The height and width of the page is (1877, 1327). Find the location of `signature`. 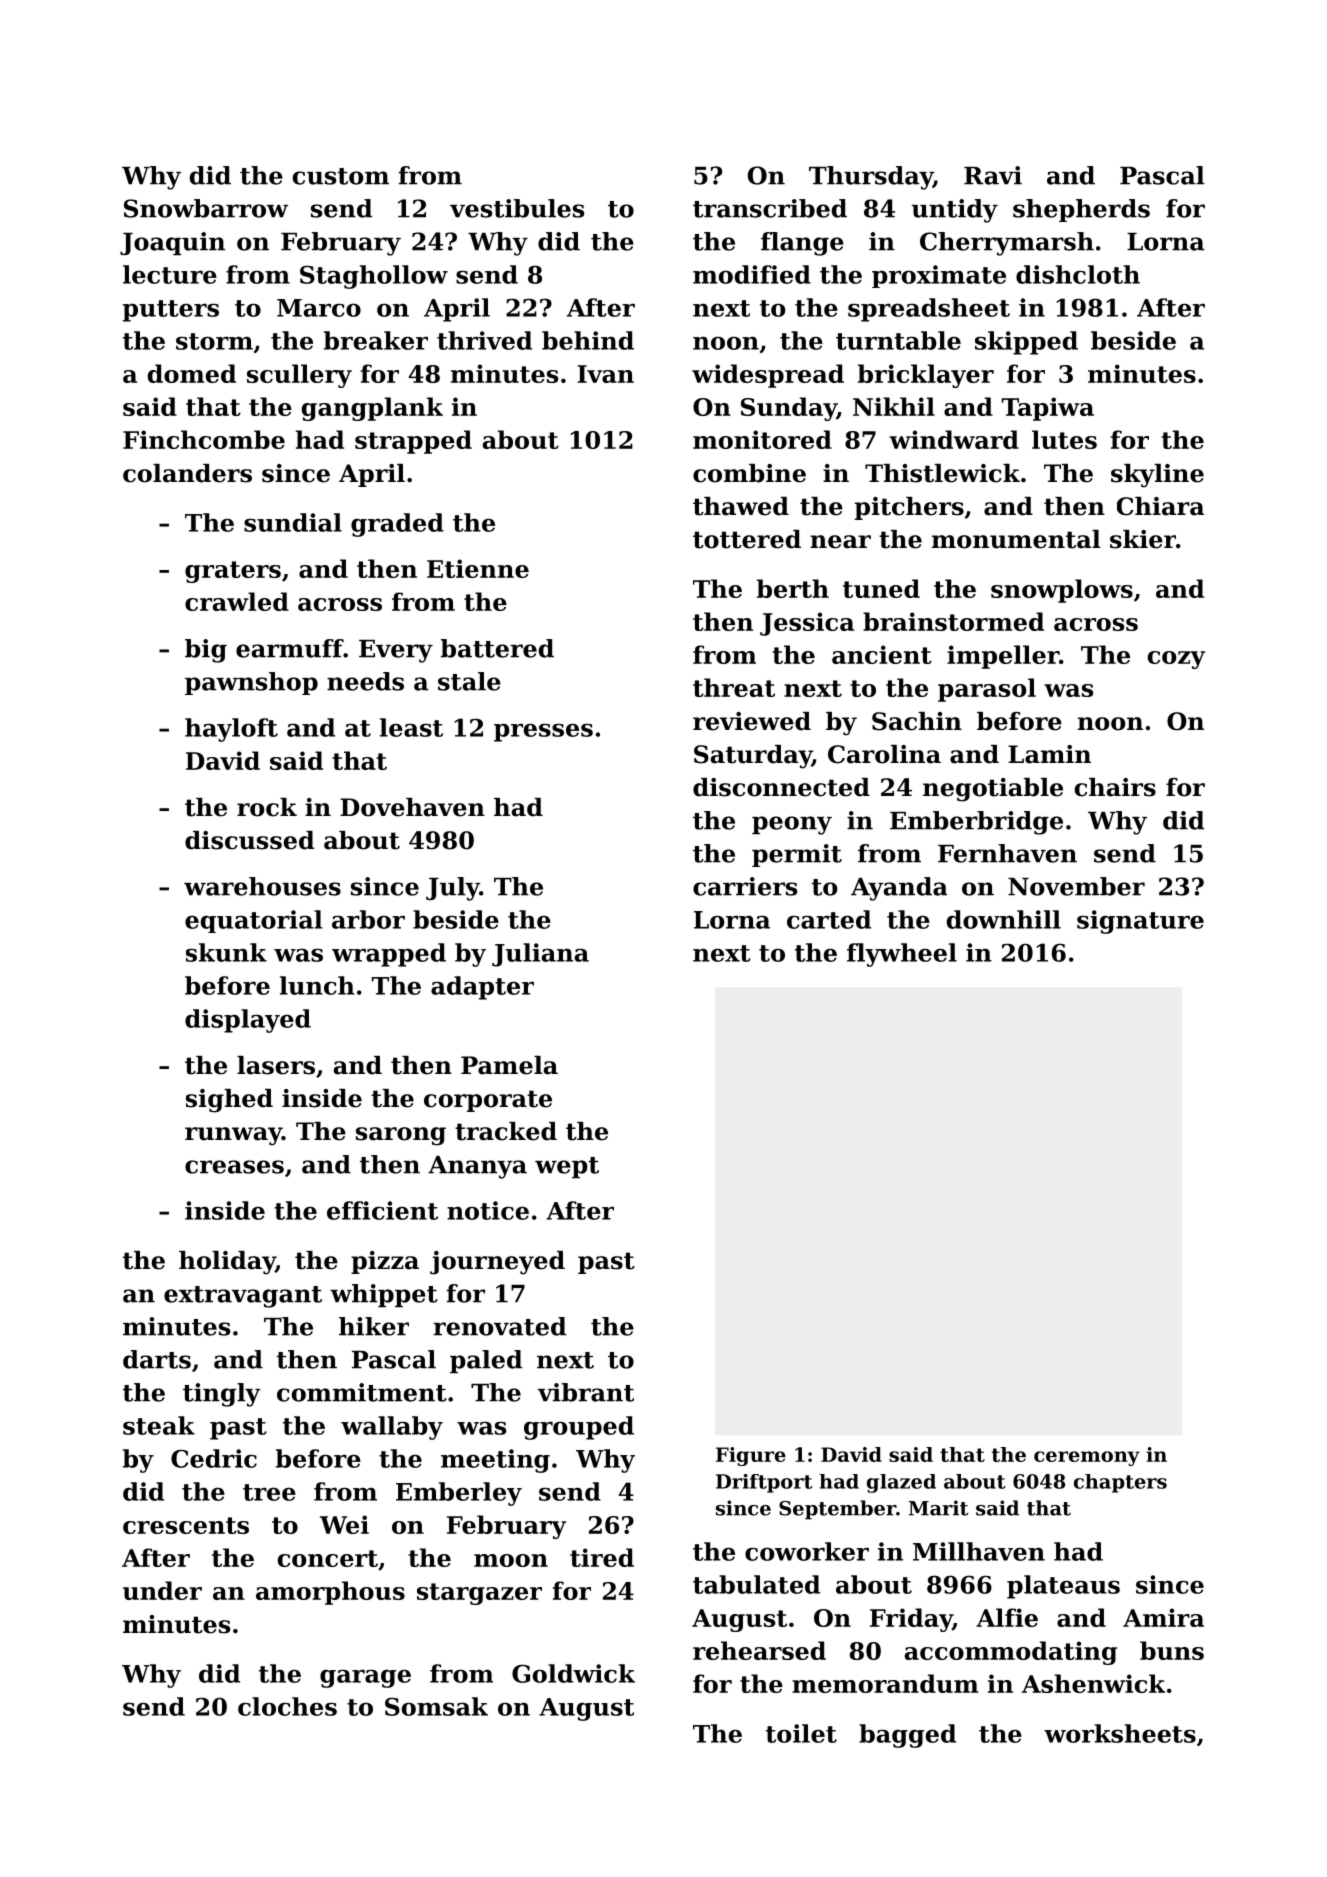

signature is located at coordinates (1140, 922).
